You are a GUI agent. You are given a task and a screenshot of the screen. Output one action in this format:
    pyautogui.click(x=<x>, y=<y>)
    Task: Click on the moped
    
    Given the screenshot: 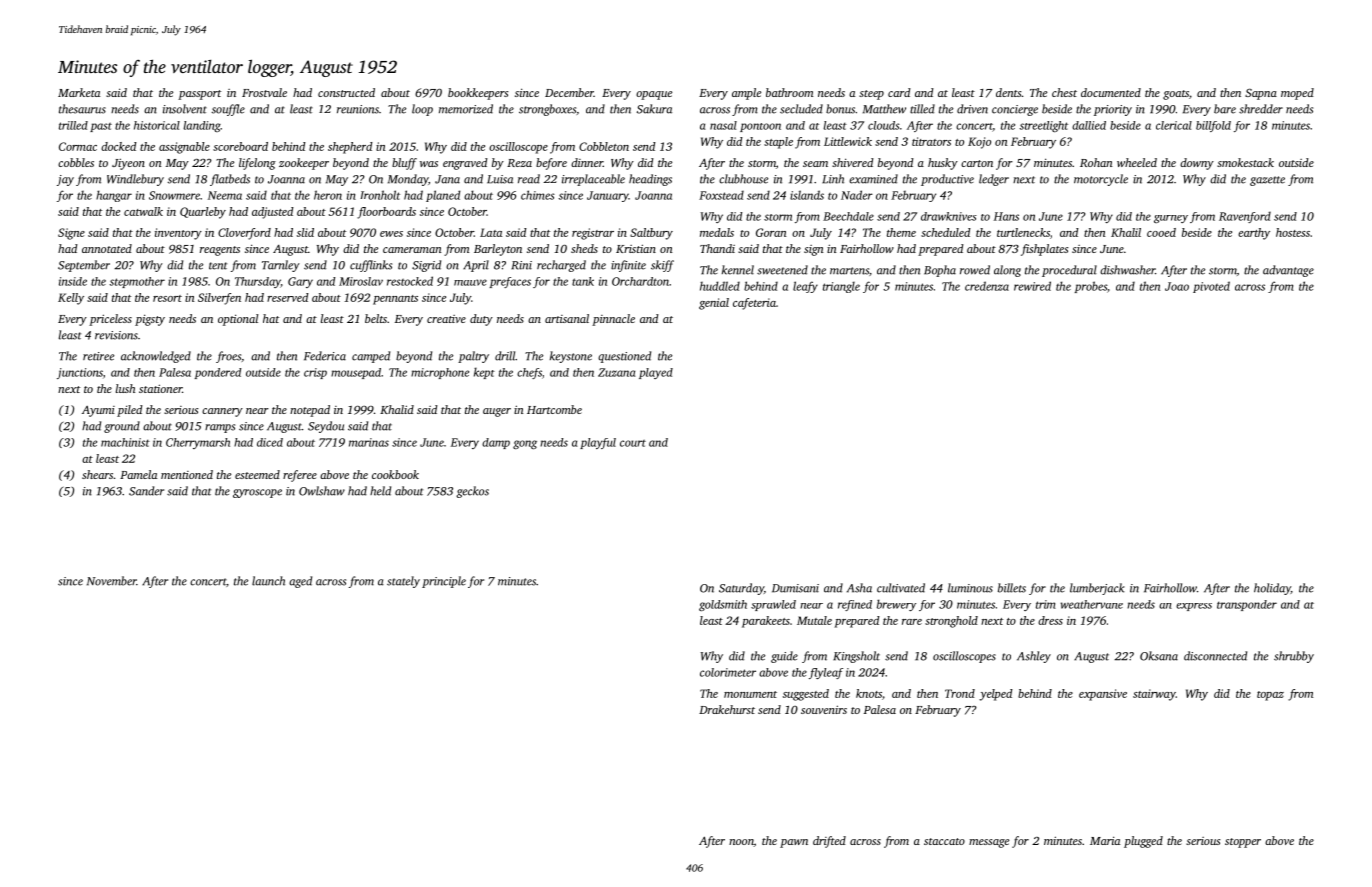 What is the action you would take?
    pyautogui.click(x=1297, y=94)
